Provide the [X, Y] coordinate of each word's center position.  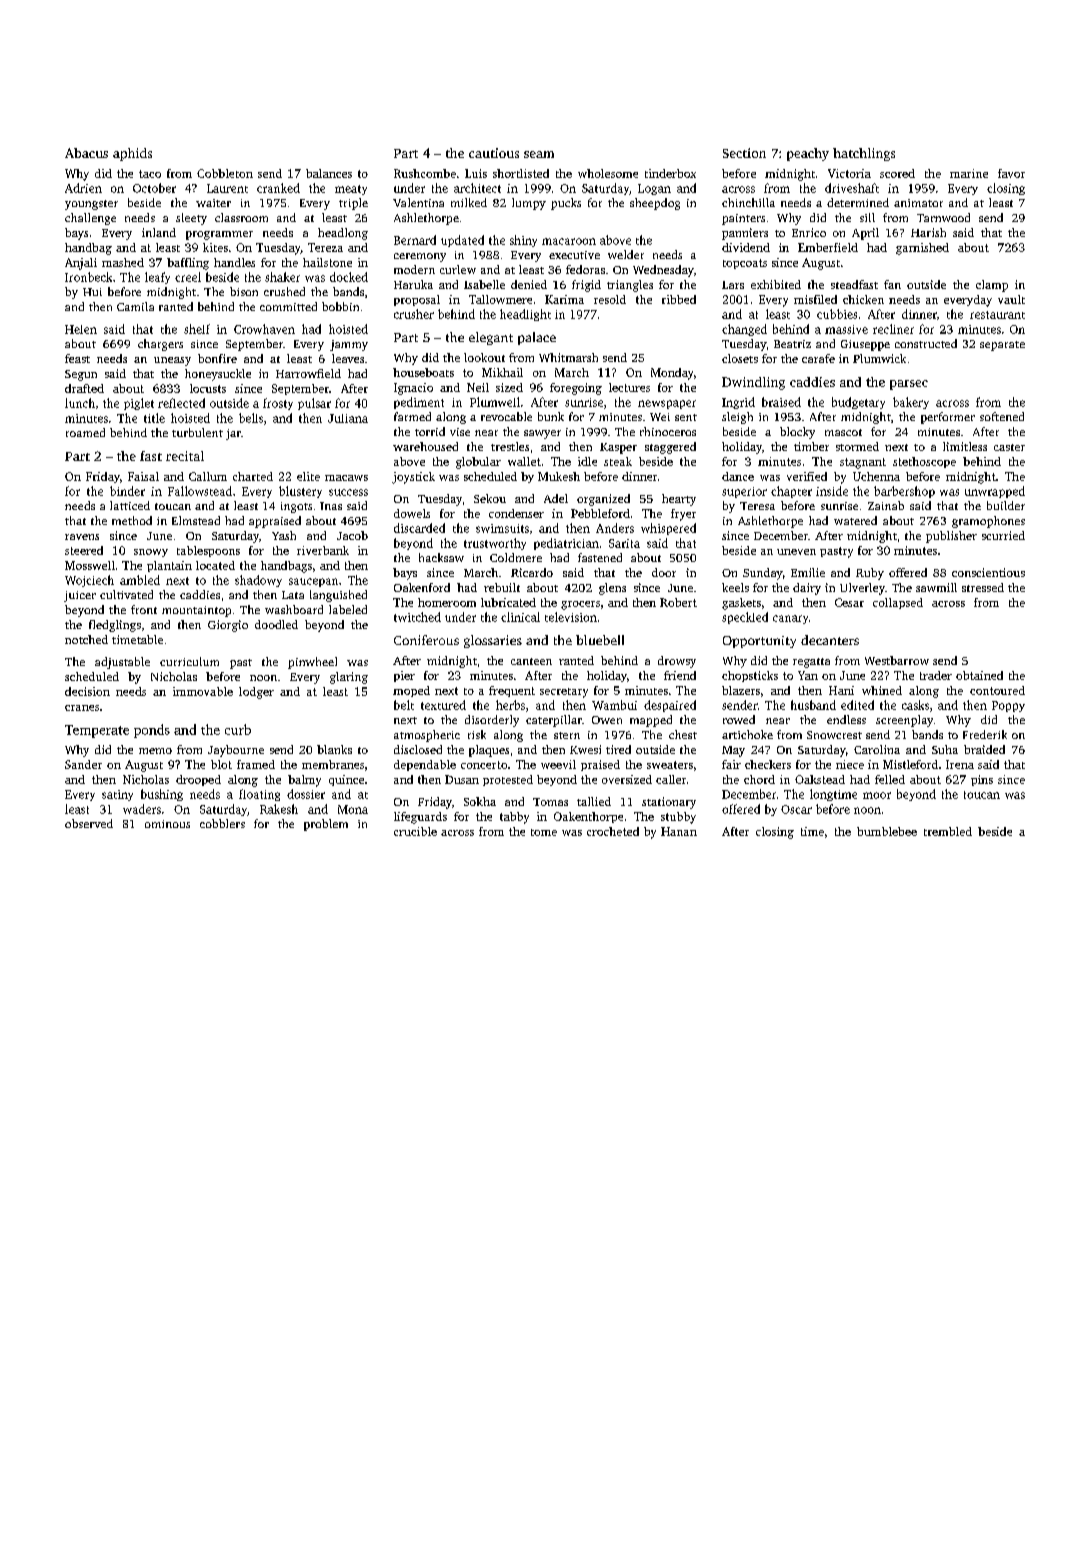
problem [326, 825]
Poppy [1008, 706]
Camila [135, 306]
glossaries [493, 641]
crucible [415, 831]
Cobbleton [225, 173]
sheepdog [655, 204]
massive [846, 329]
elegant [491, 338]
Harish [928, 232]
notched [86, 639]
